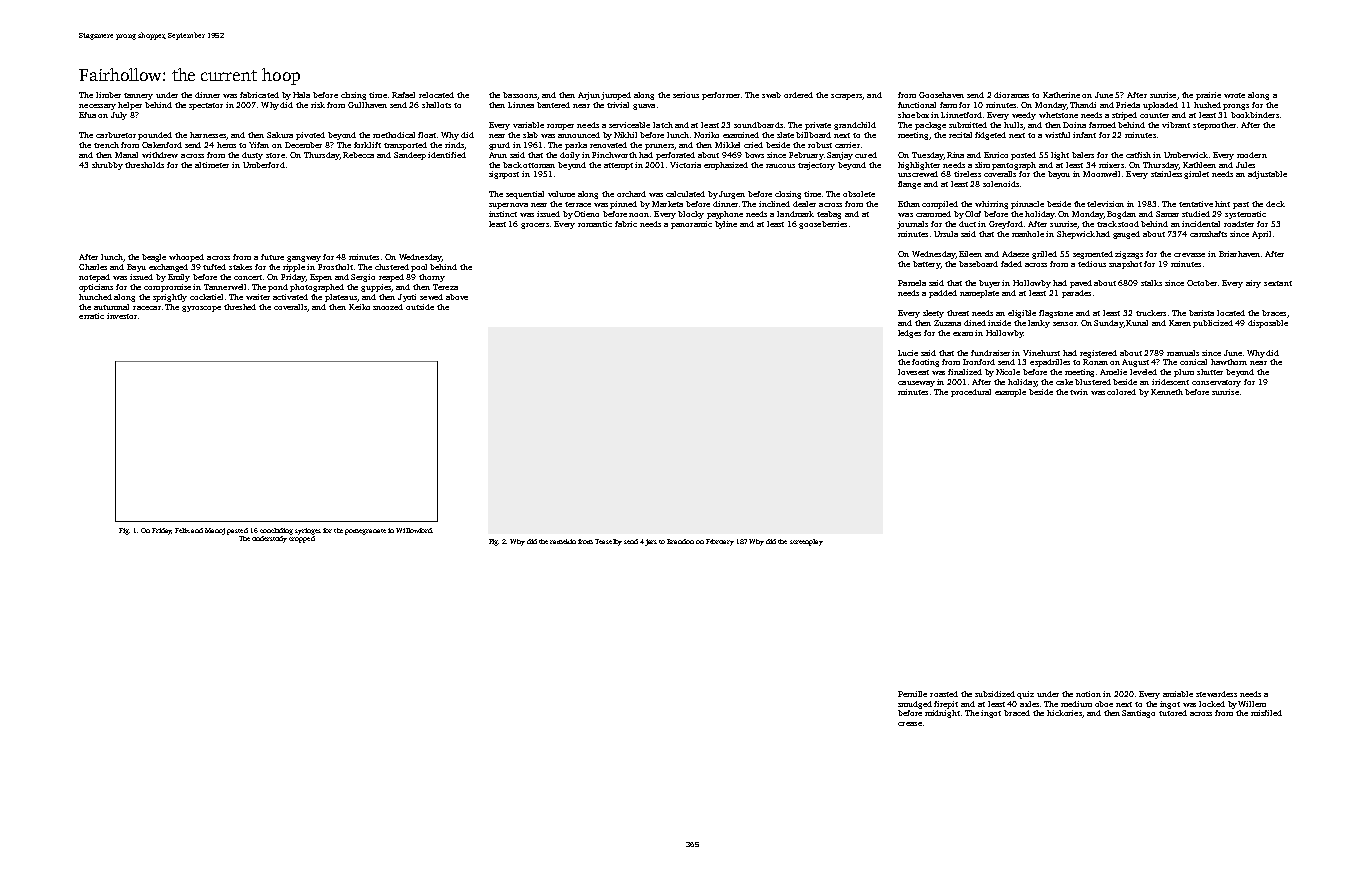  What do you see at coordinates (806, 542) in the image?
I see `screenplay` at bounding box center [806, 542].
